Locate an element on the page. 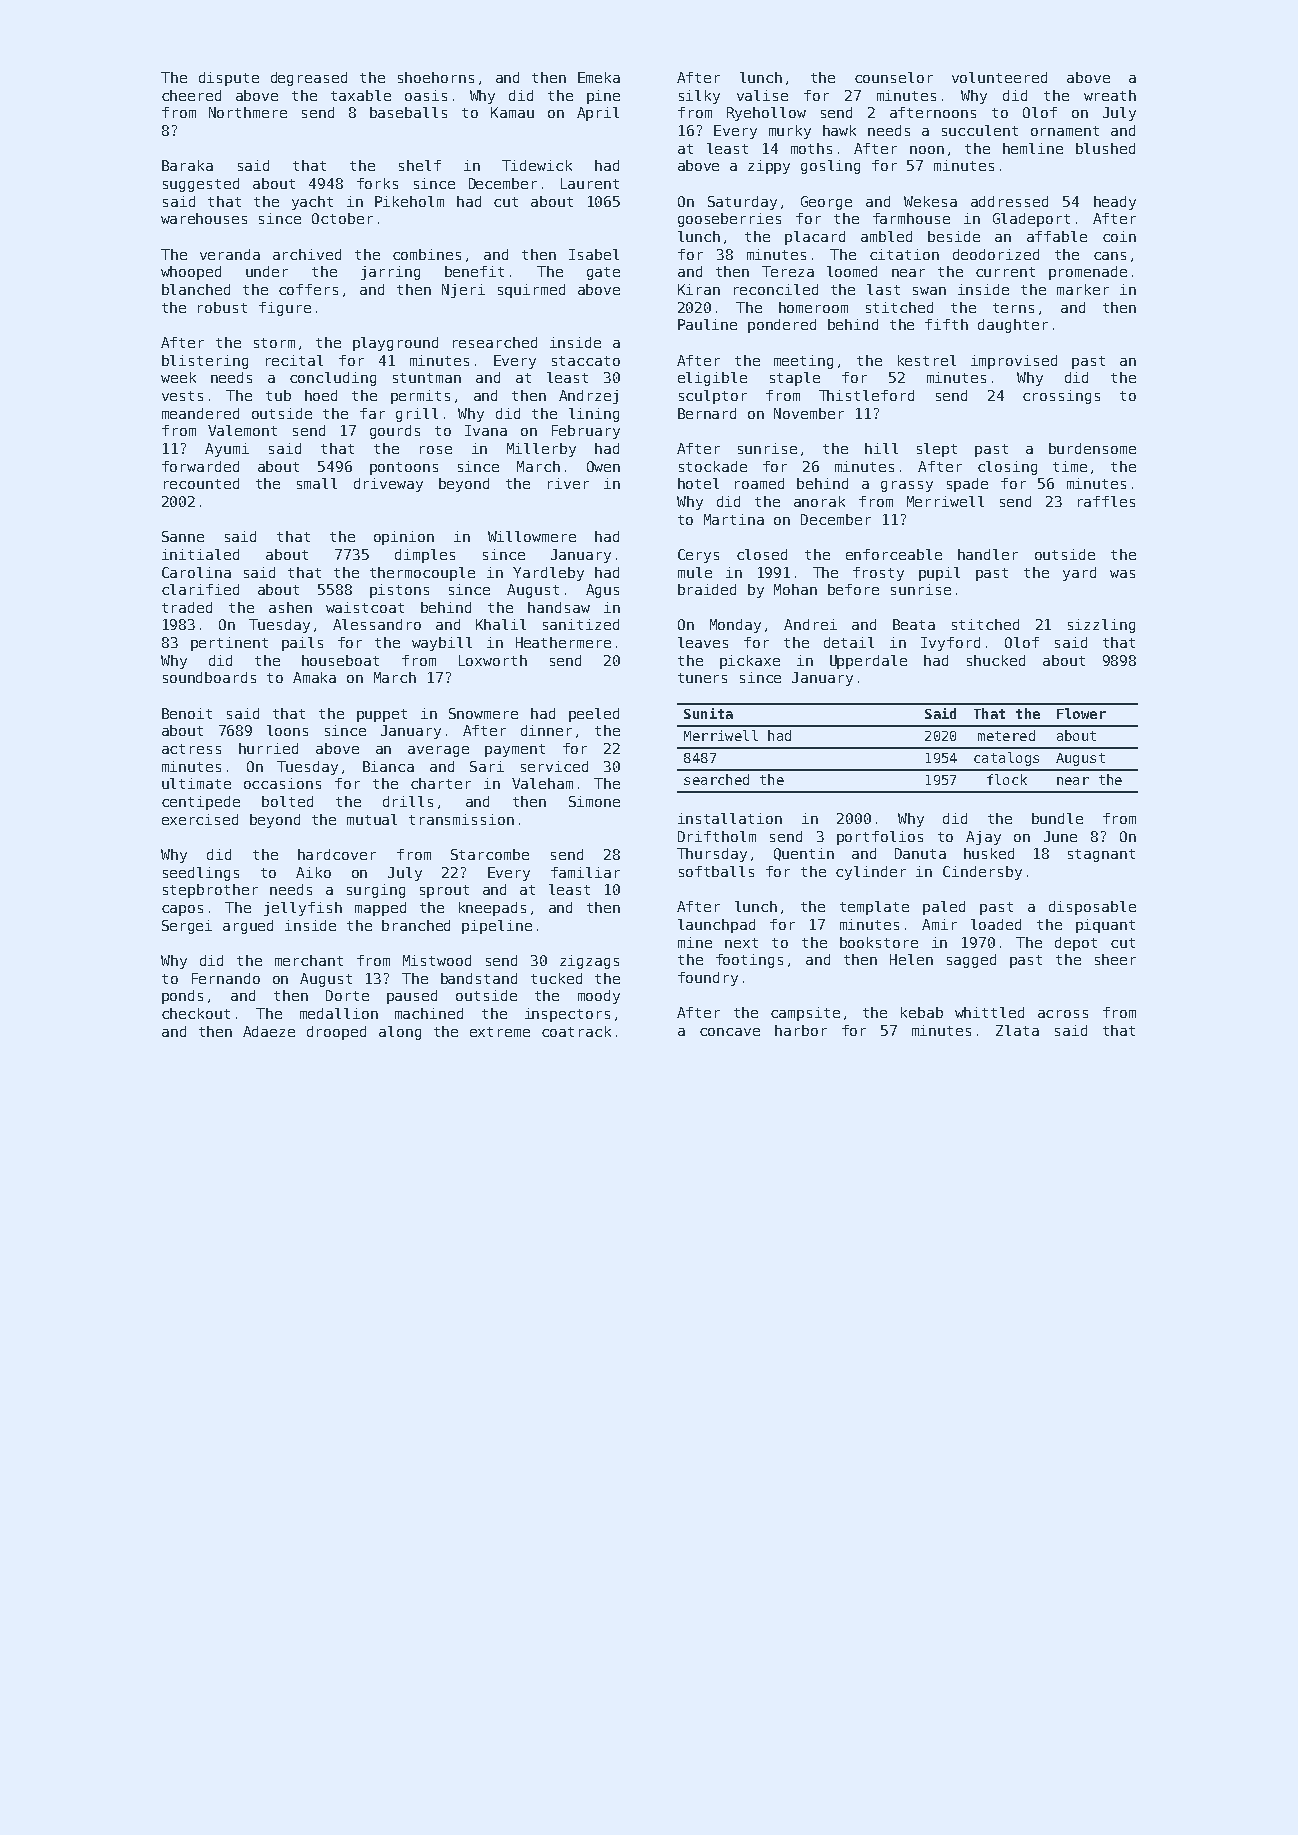  drooped is located at coordinates (336, 1033).
